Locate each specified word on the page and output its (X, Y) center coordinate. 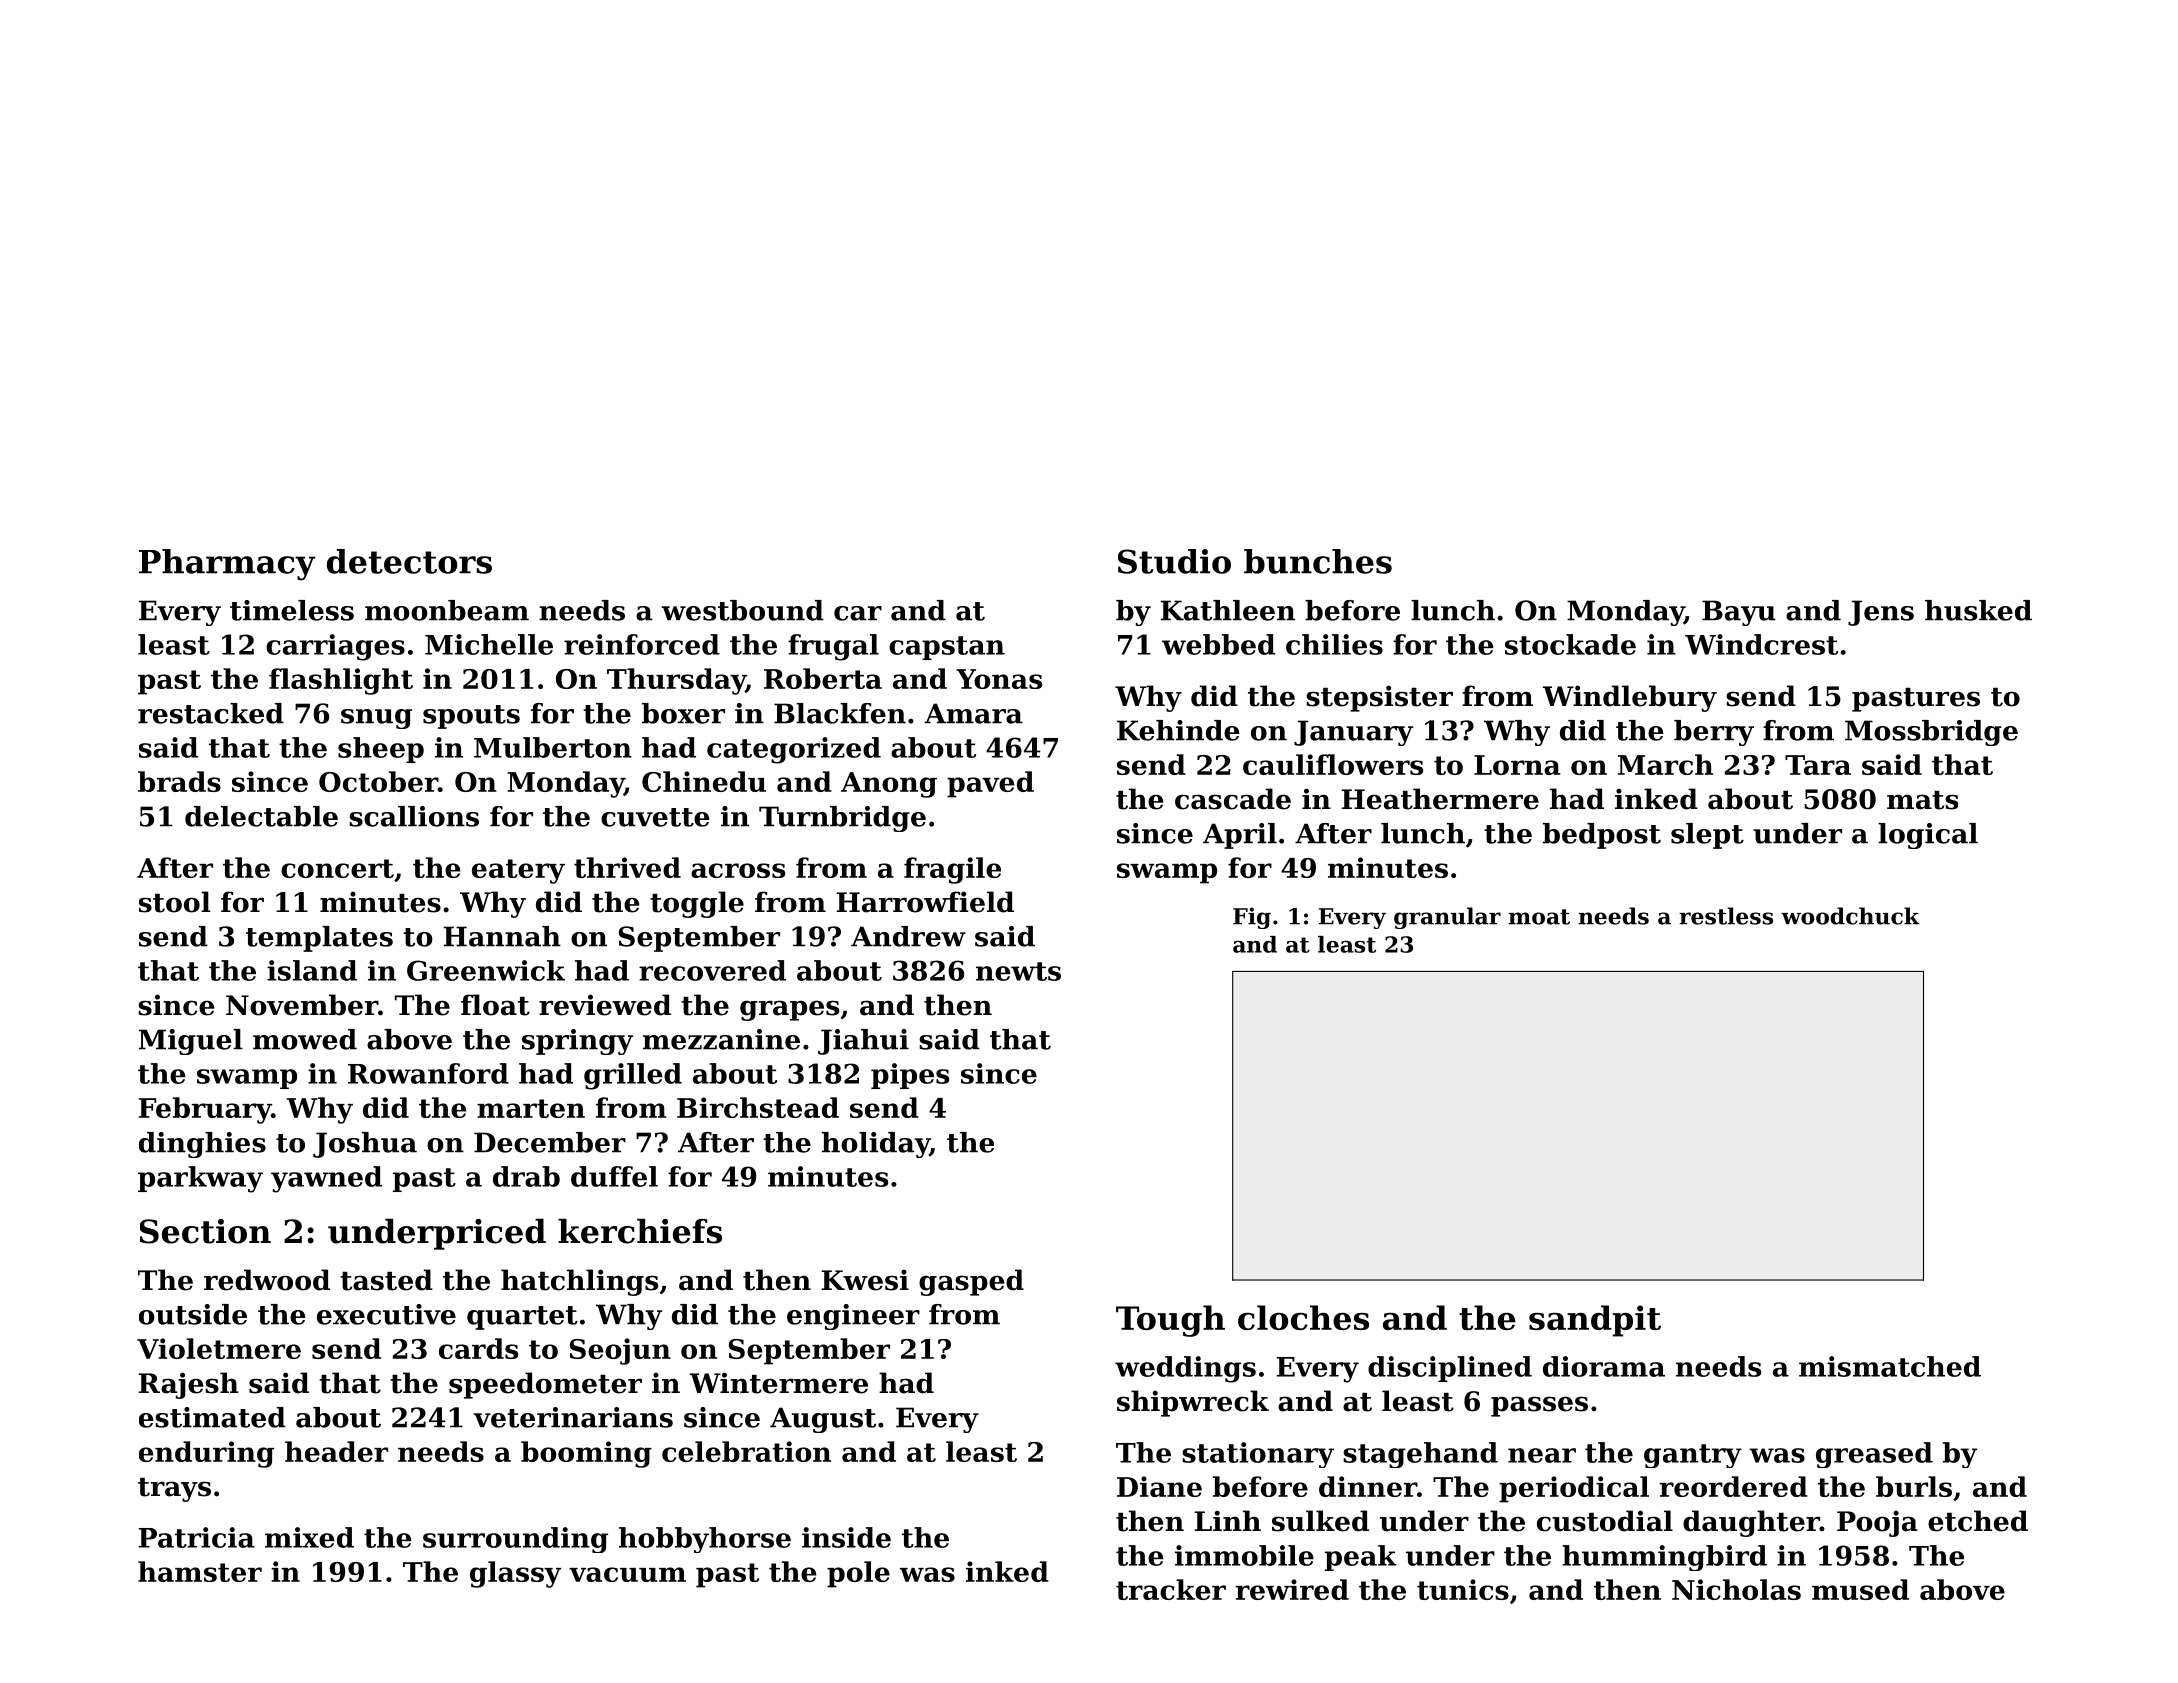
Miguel (191, 1042)
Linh (1227, 1520)
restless (1726, 916)
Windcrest (1761, 644)
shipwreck (1193, 1403)
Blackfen (840, 713)
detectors (409, 561)
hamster (200, 1571)
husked (1978, 610)
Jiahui (863, 1042)
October (378, 781)
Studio (1174, 561)
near (1542, 1455)
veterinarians (573, 1417)
